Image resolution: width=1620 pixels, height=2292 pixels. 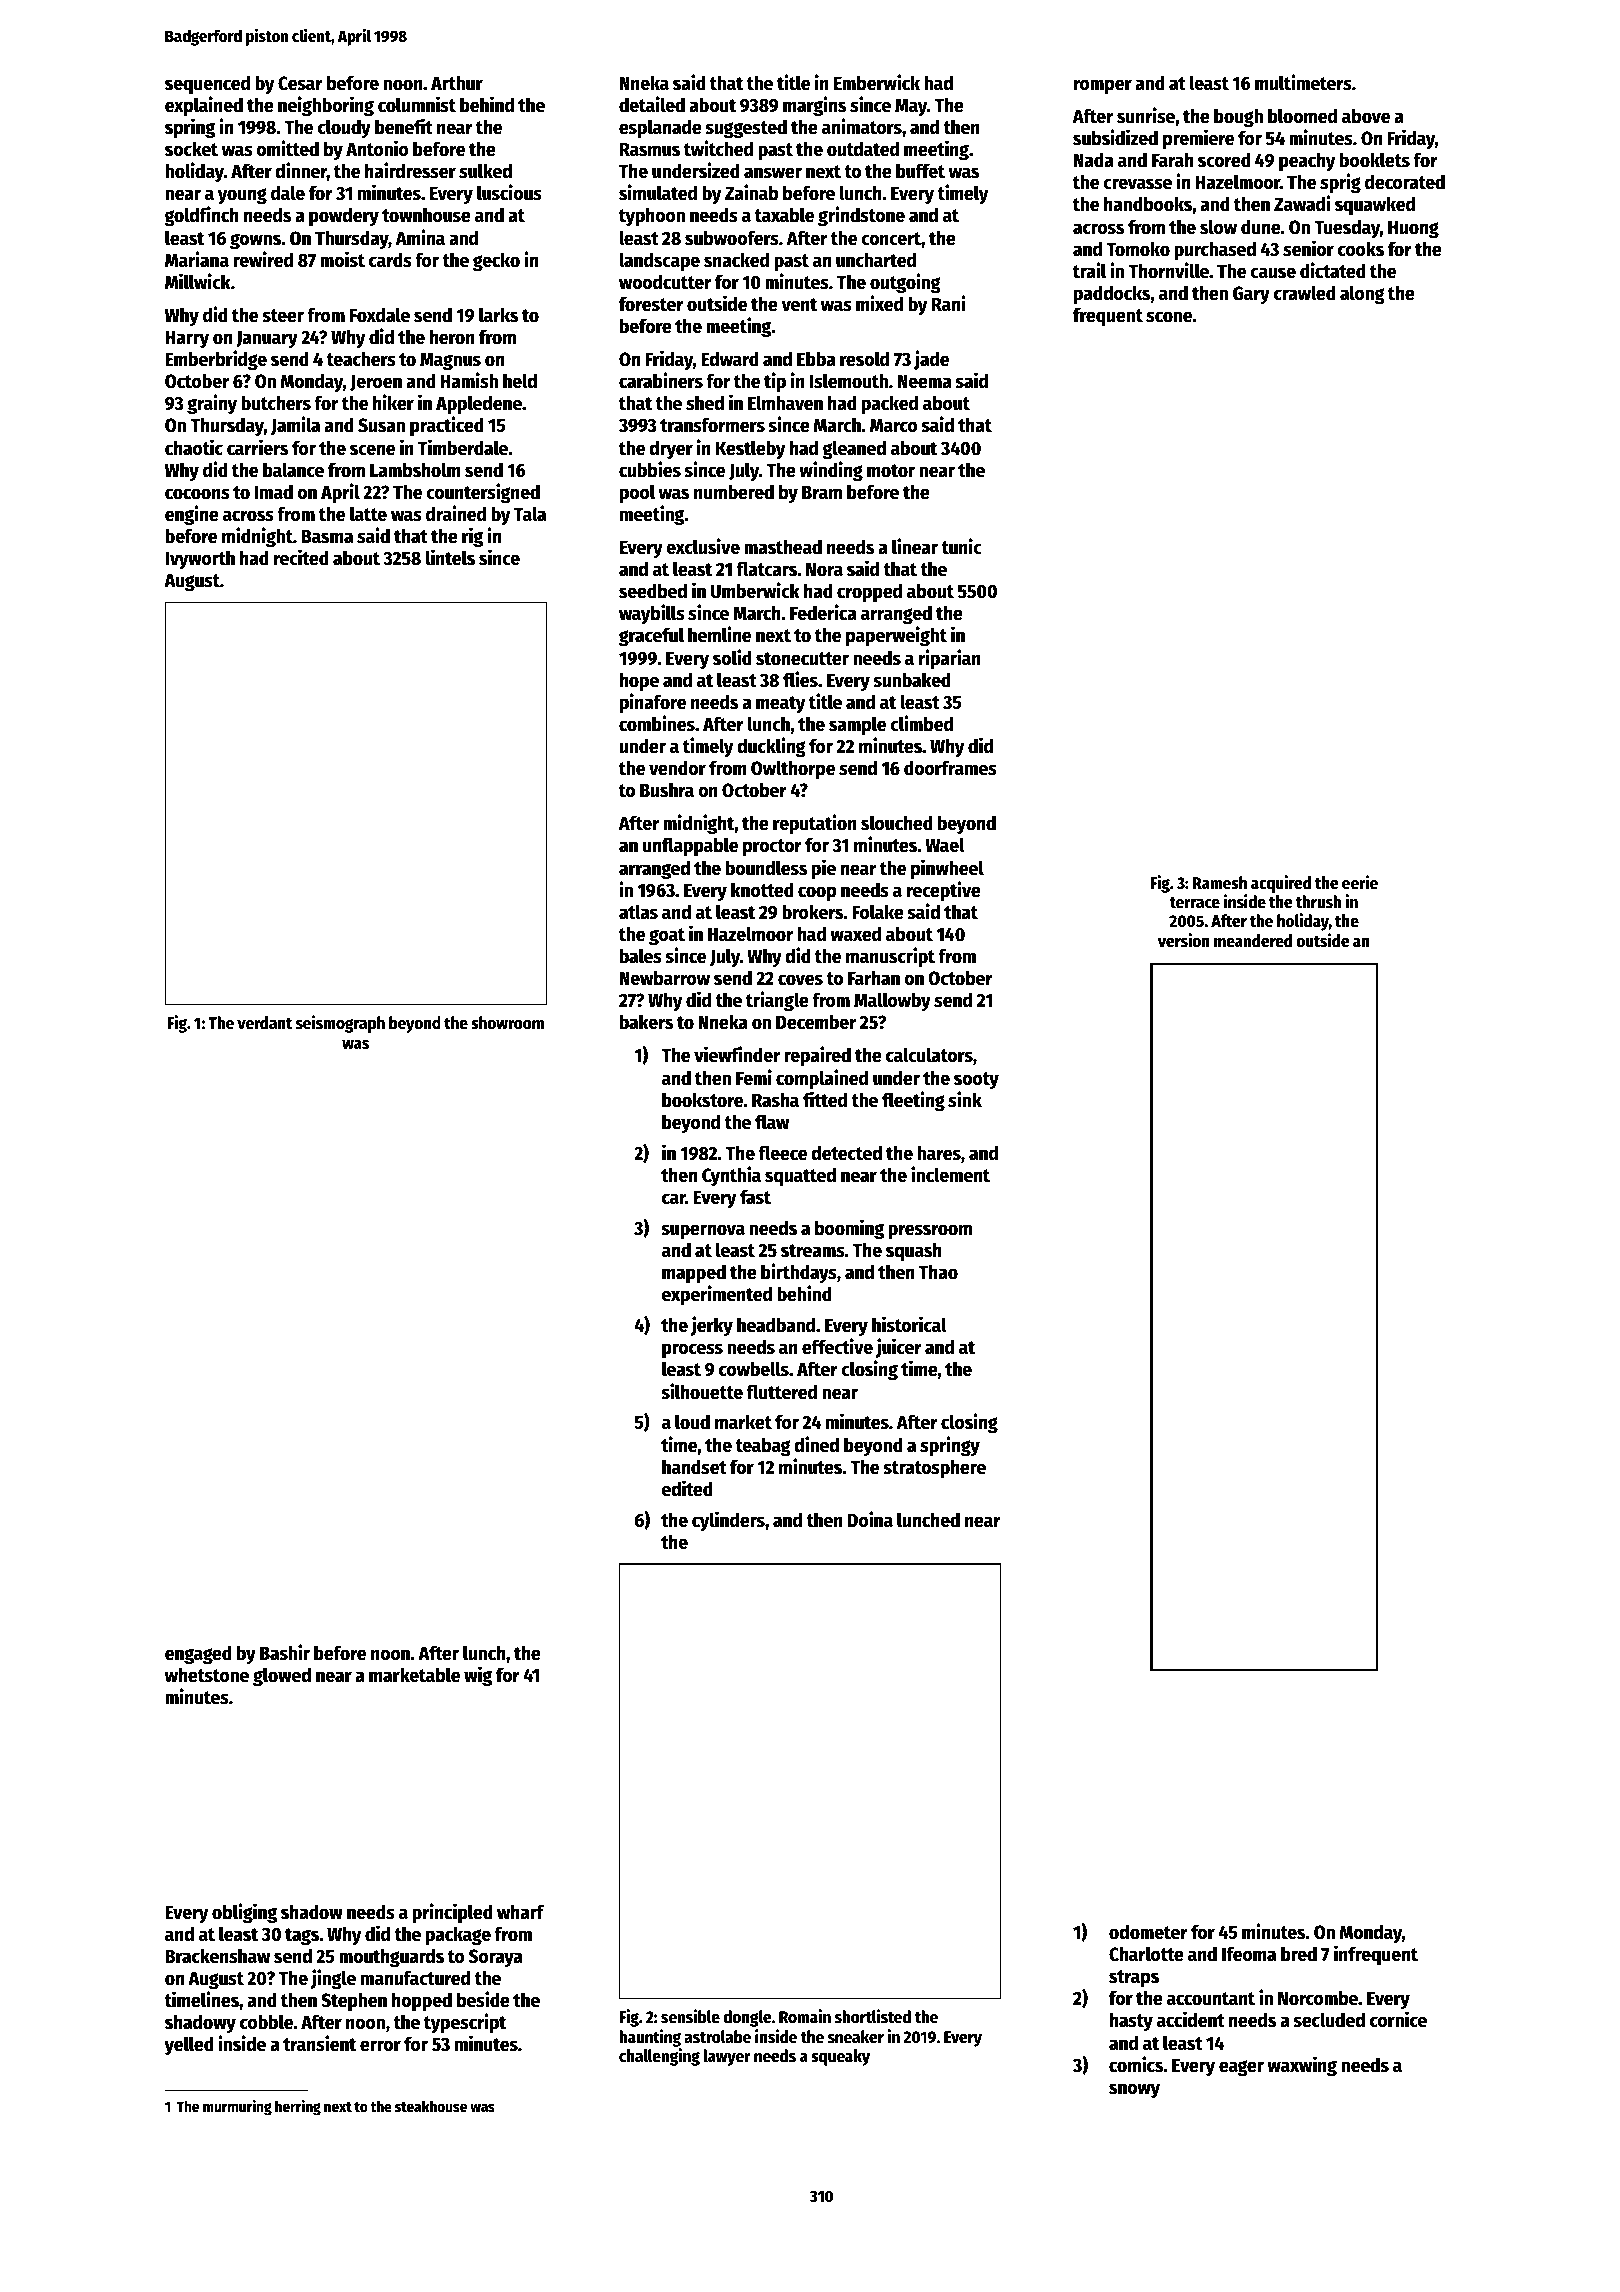 What do you see at coordinates (934, 1468) in the image?
I see `stratosphere` at bounding box center [934, 1468].
